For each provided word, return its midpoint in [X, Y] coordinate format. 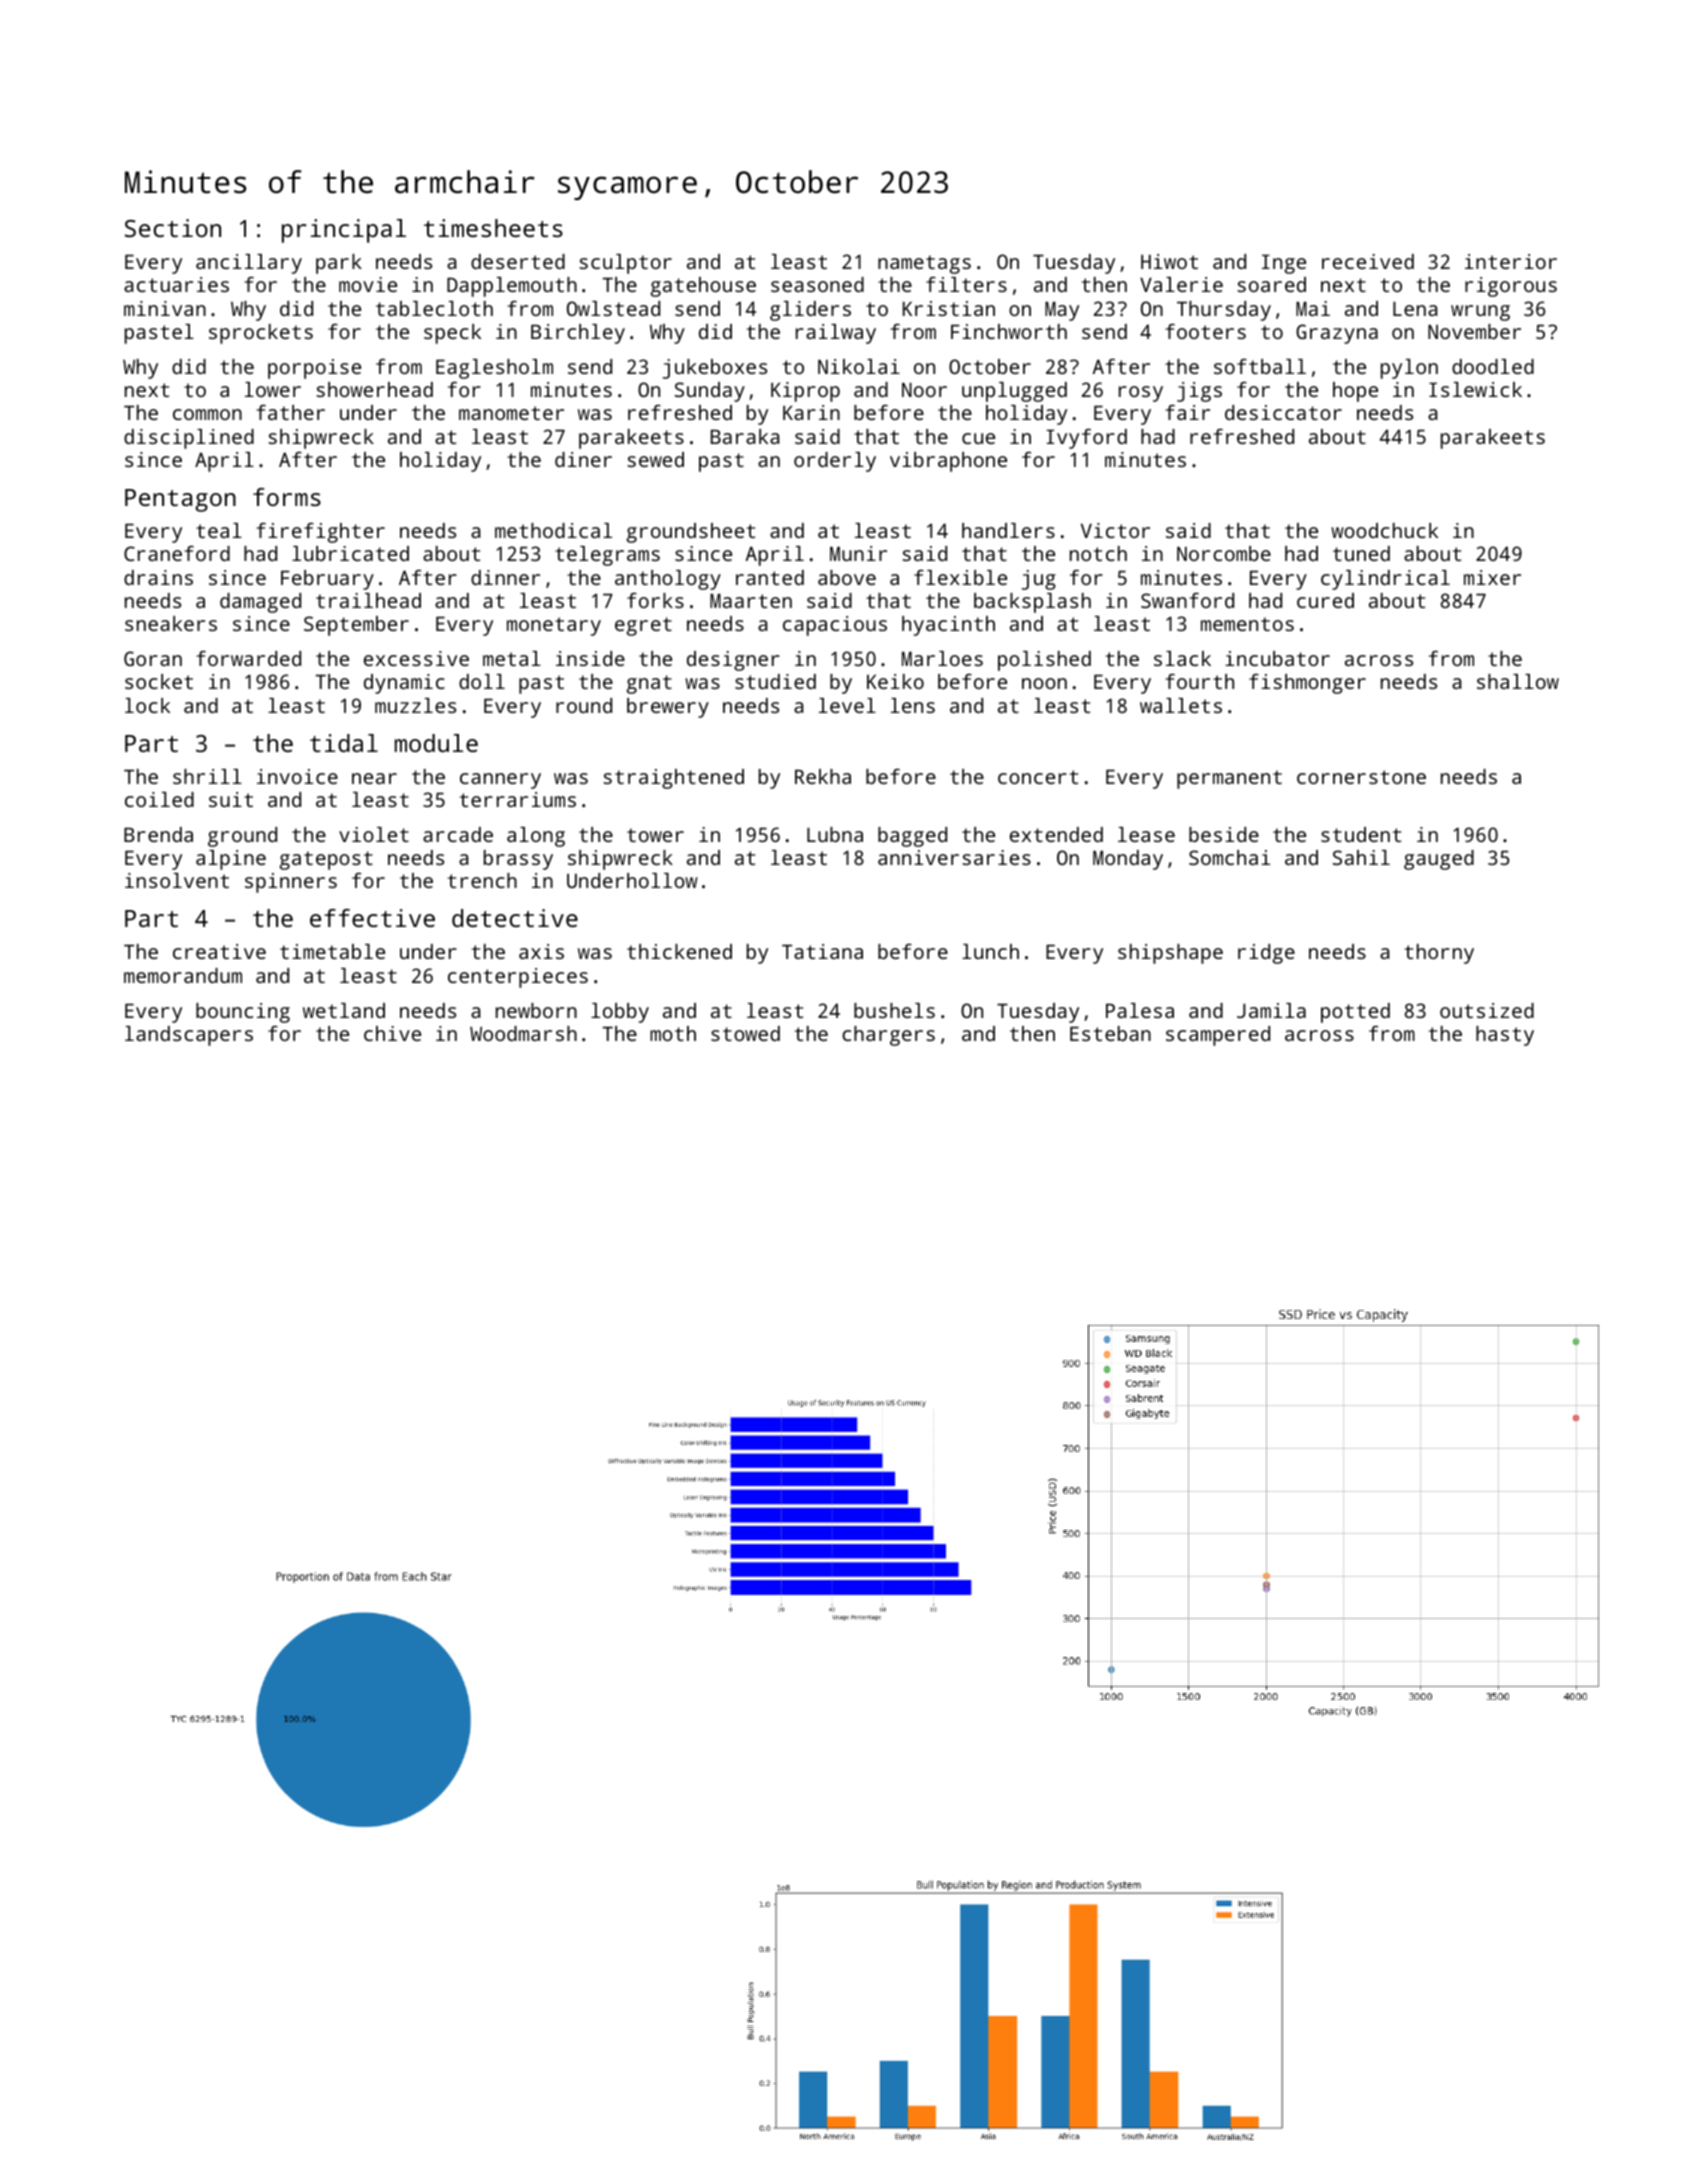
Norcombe [1224, 553]
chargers [888, 1036]
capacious [835, 626]
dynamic [404, 684]
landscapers [189, 1036]
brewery [668, 708]
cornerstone [1361, 777]
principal [344, 231]
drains [158, 577]
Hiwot [1169, 261]
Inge [1284, 264]
